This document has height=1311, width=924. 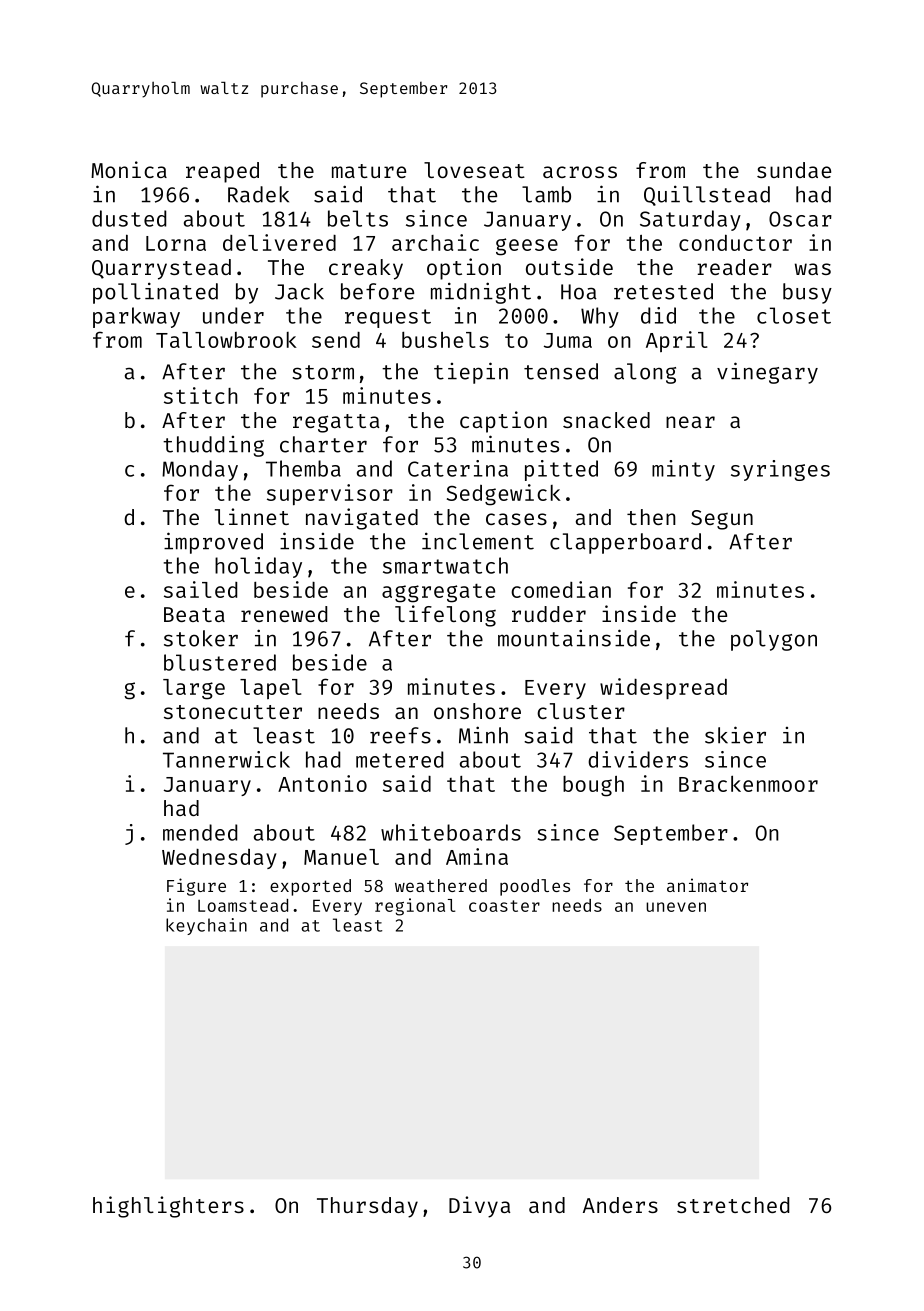 What do you see at coordinates (794, 170) in the document?
I see `sundae` at bounding box center [794, 170].
